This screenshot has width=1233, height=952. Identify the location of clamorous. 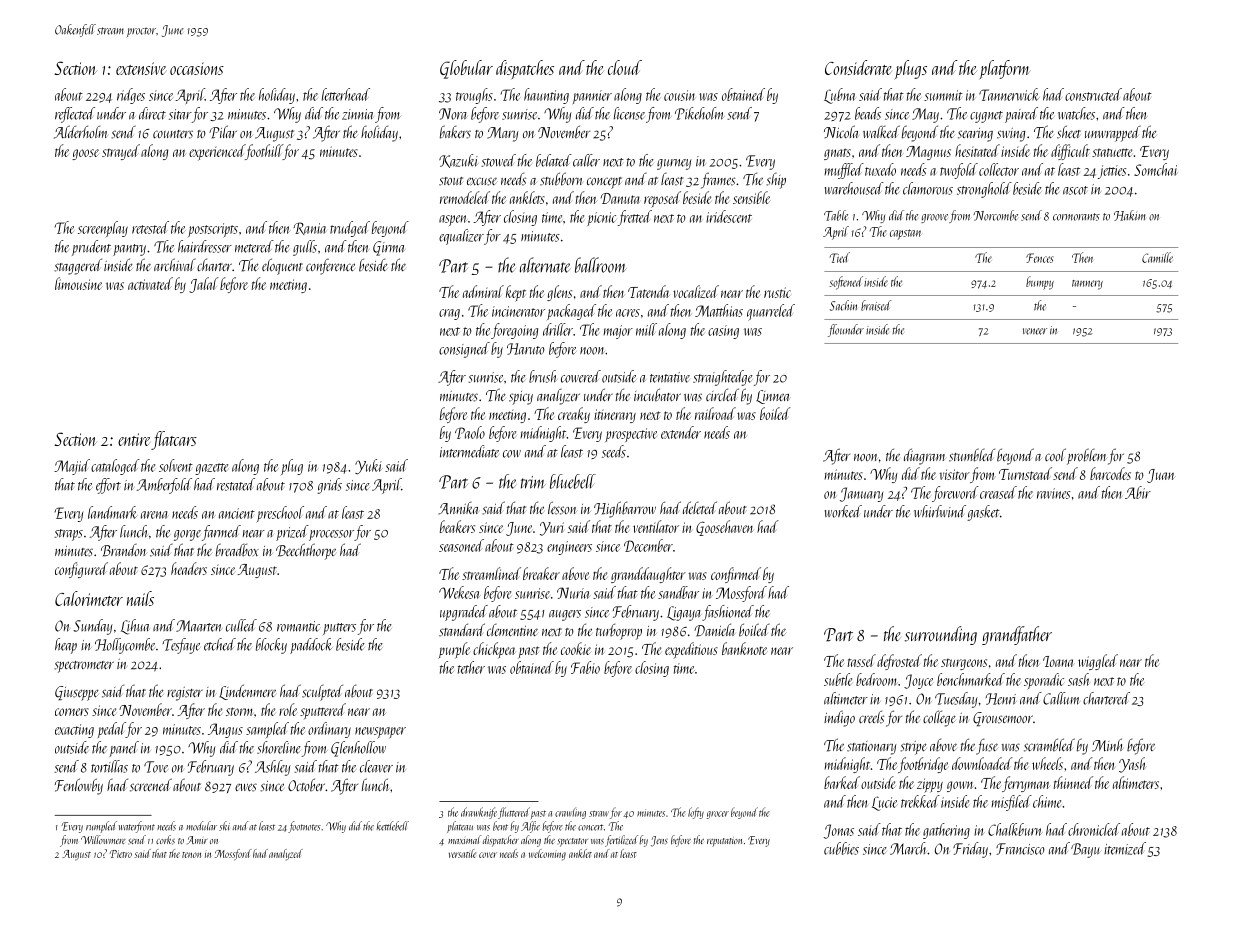
(928, 188).
